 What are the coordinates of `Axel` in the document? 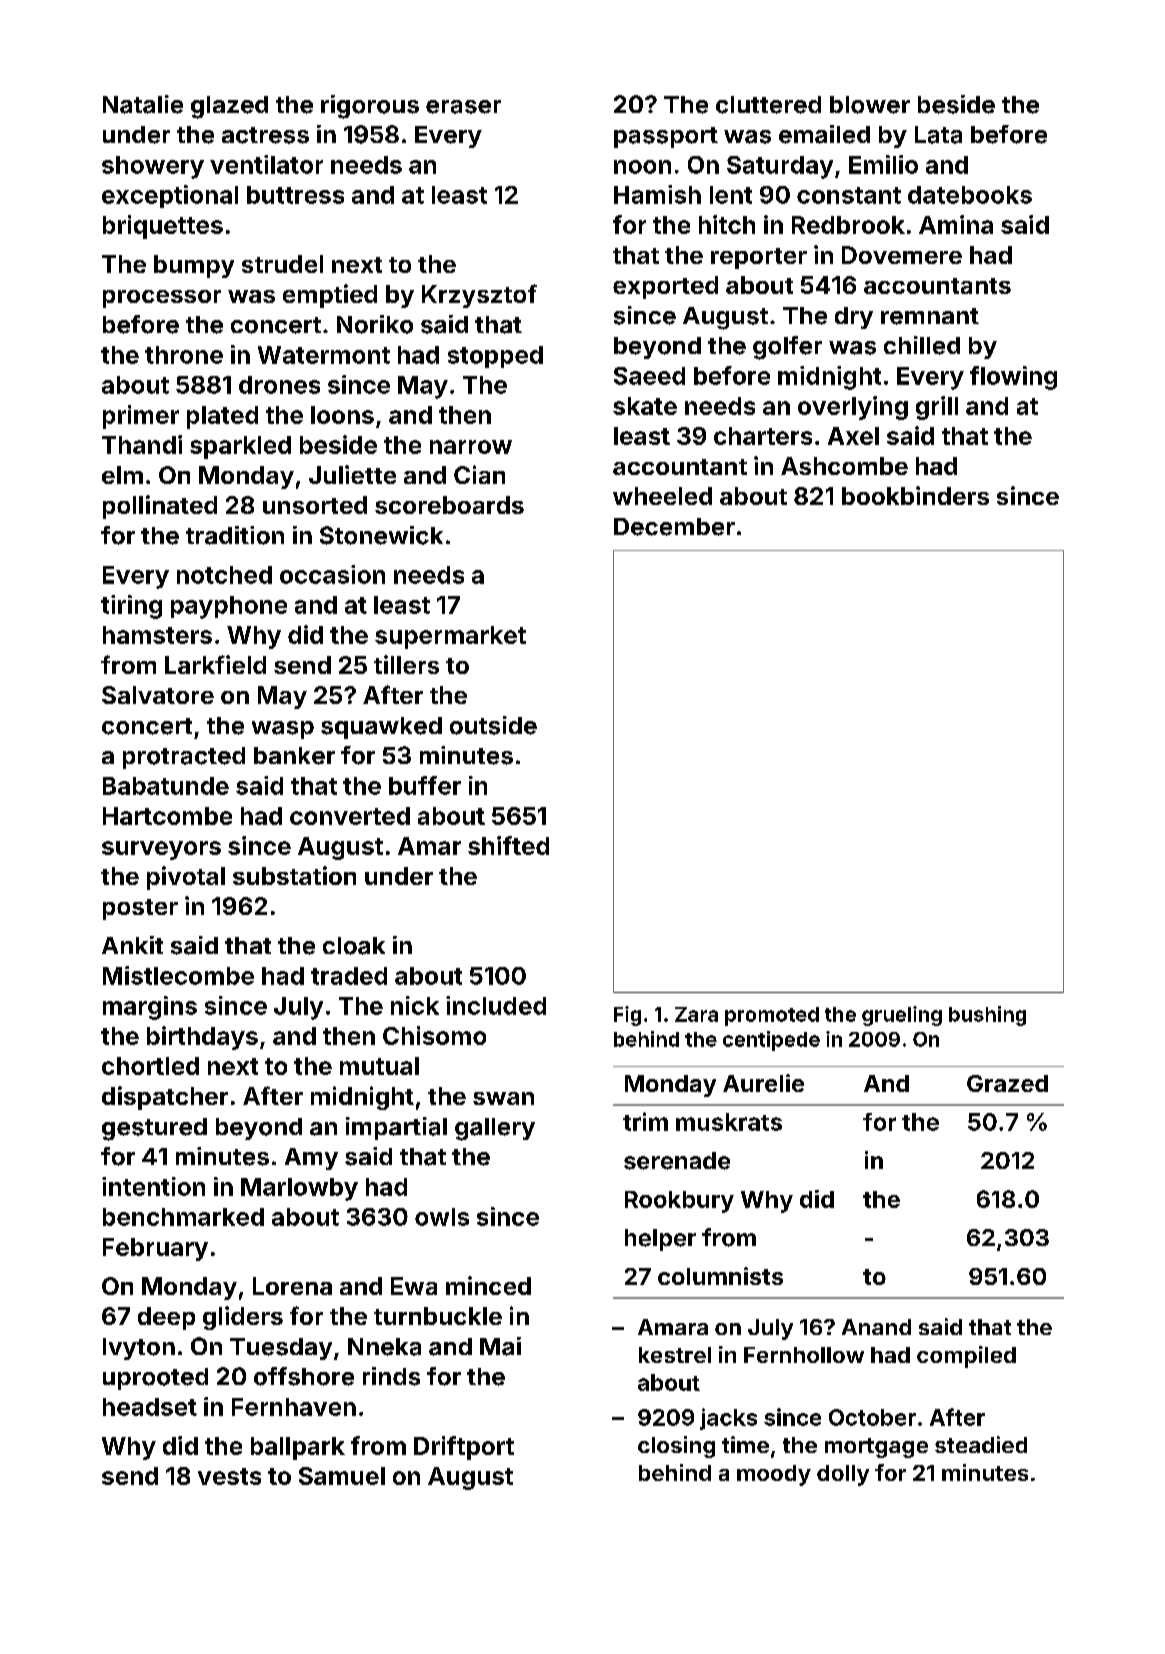 It's located at (853, 436).
